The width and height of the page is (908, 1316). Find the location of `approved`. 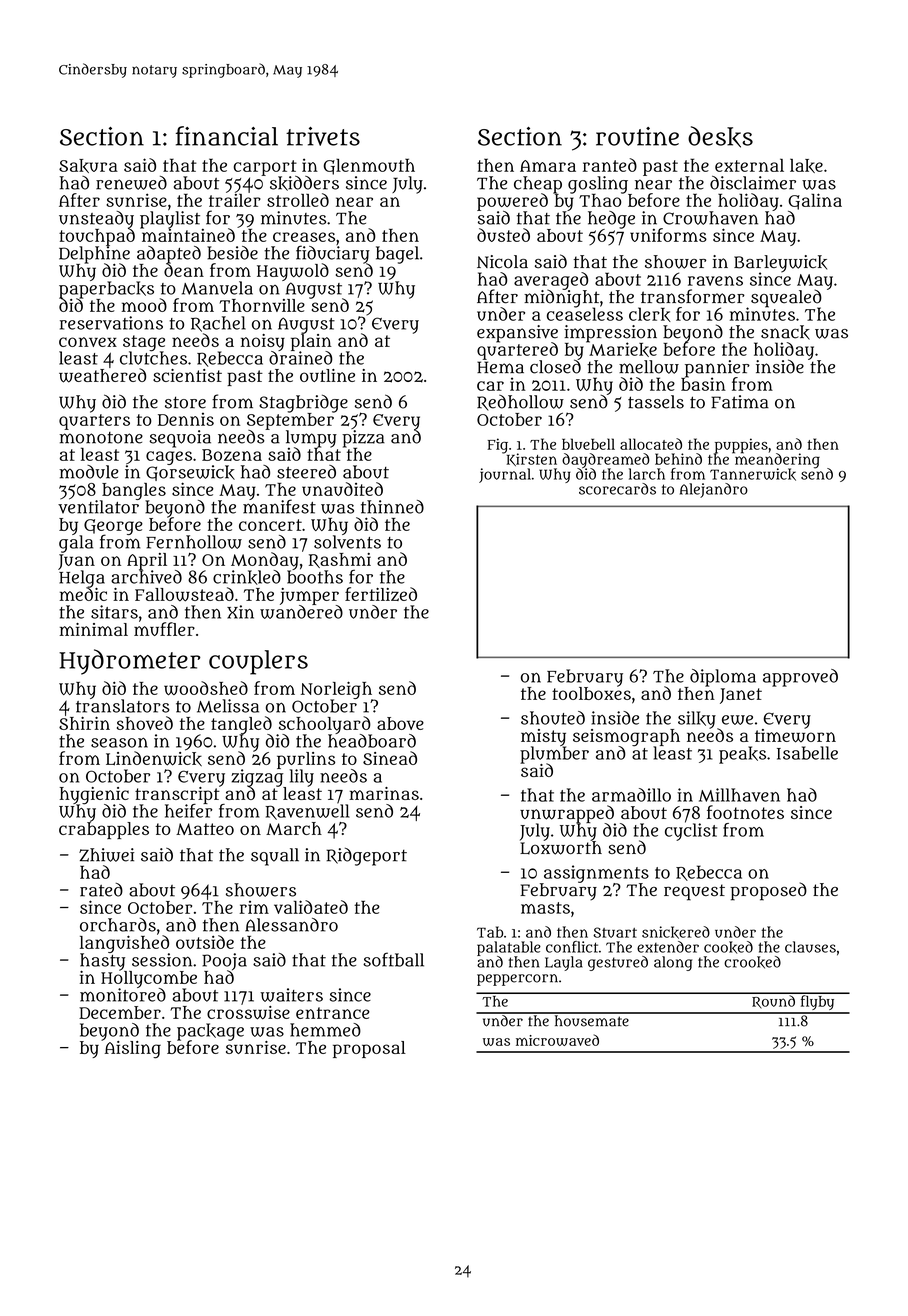

approved is located at coordinates (800, 678).
